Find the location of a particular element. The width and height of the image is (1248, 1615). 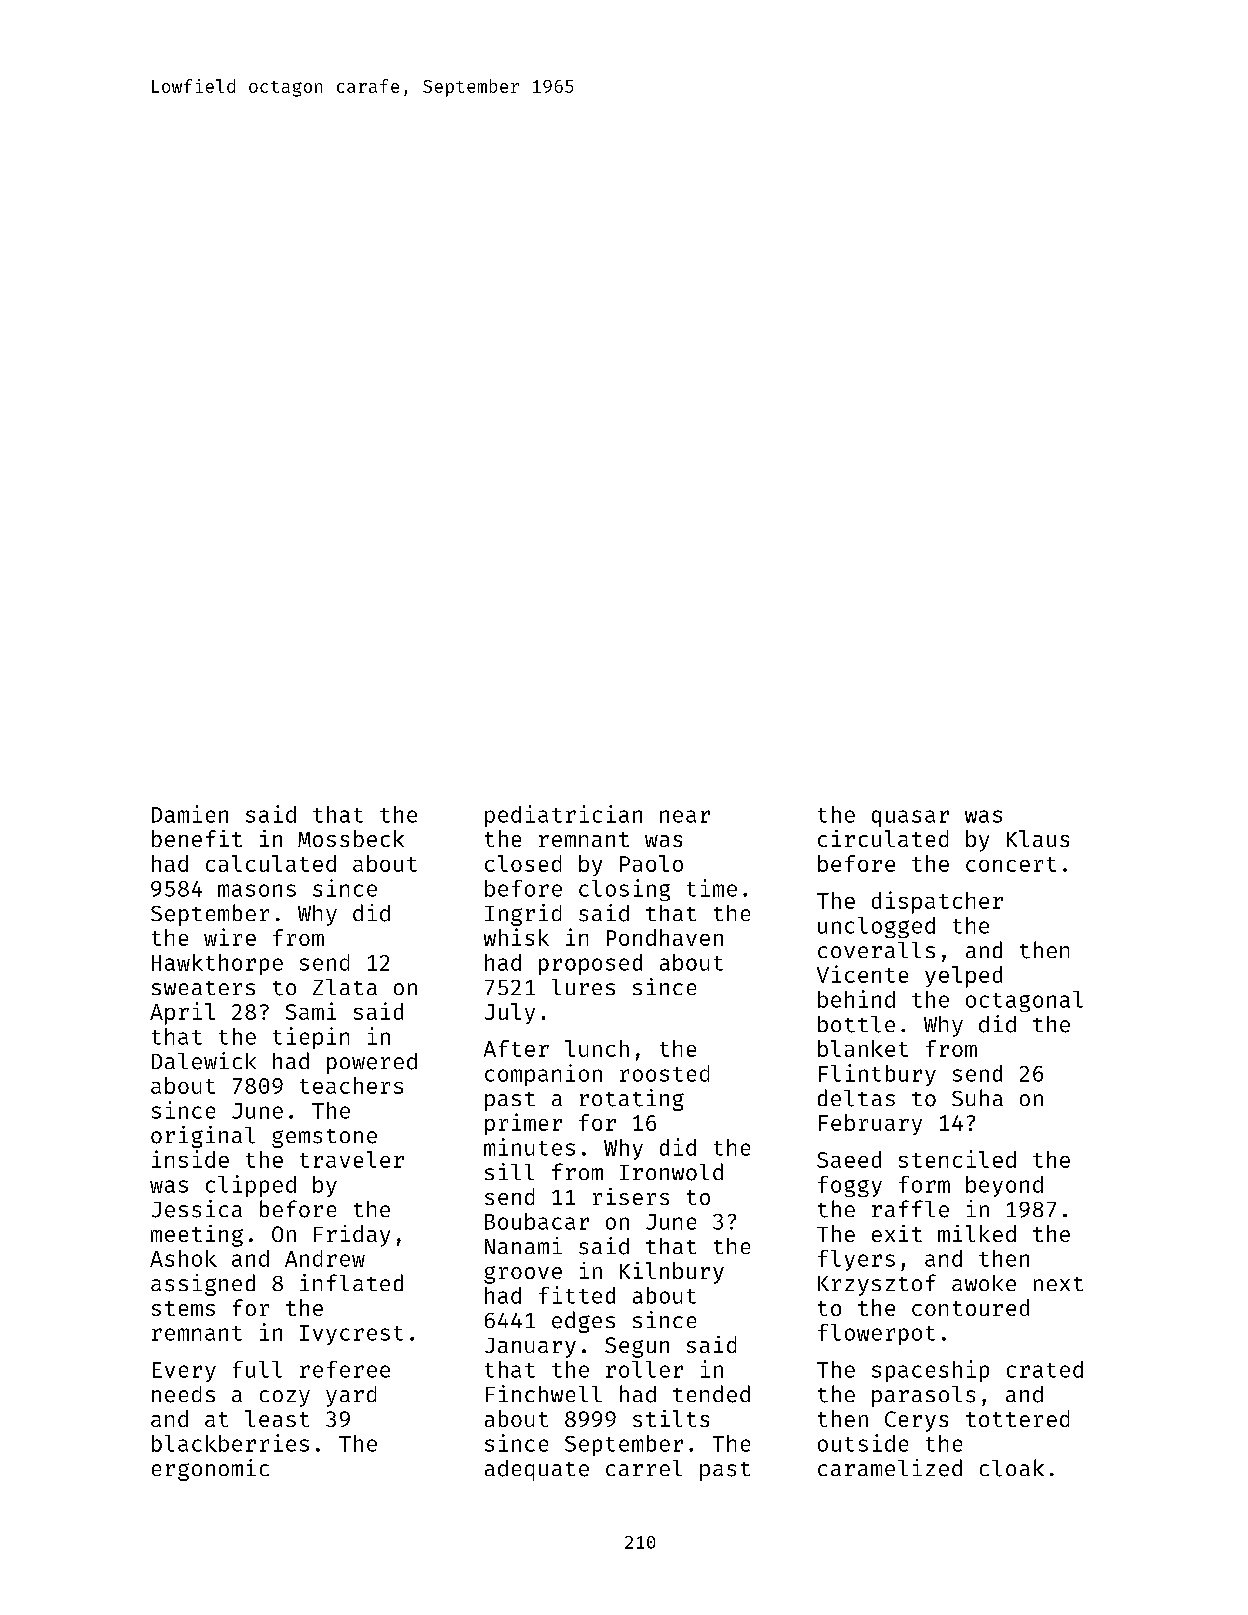

Friday is located at coordinates (352, 1236).
